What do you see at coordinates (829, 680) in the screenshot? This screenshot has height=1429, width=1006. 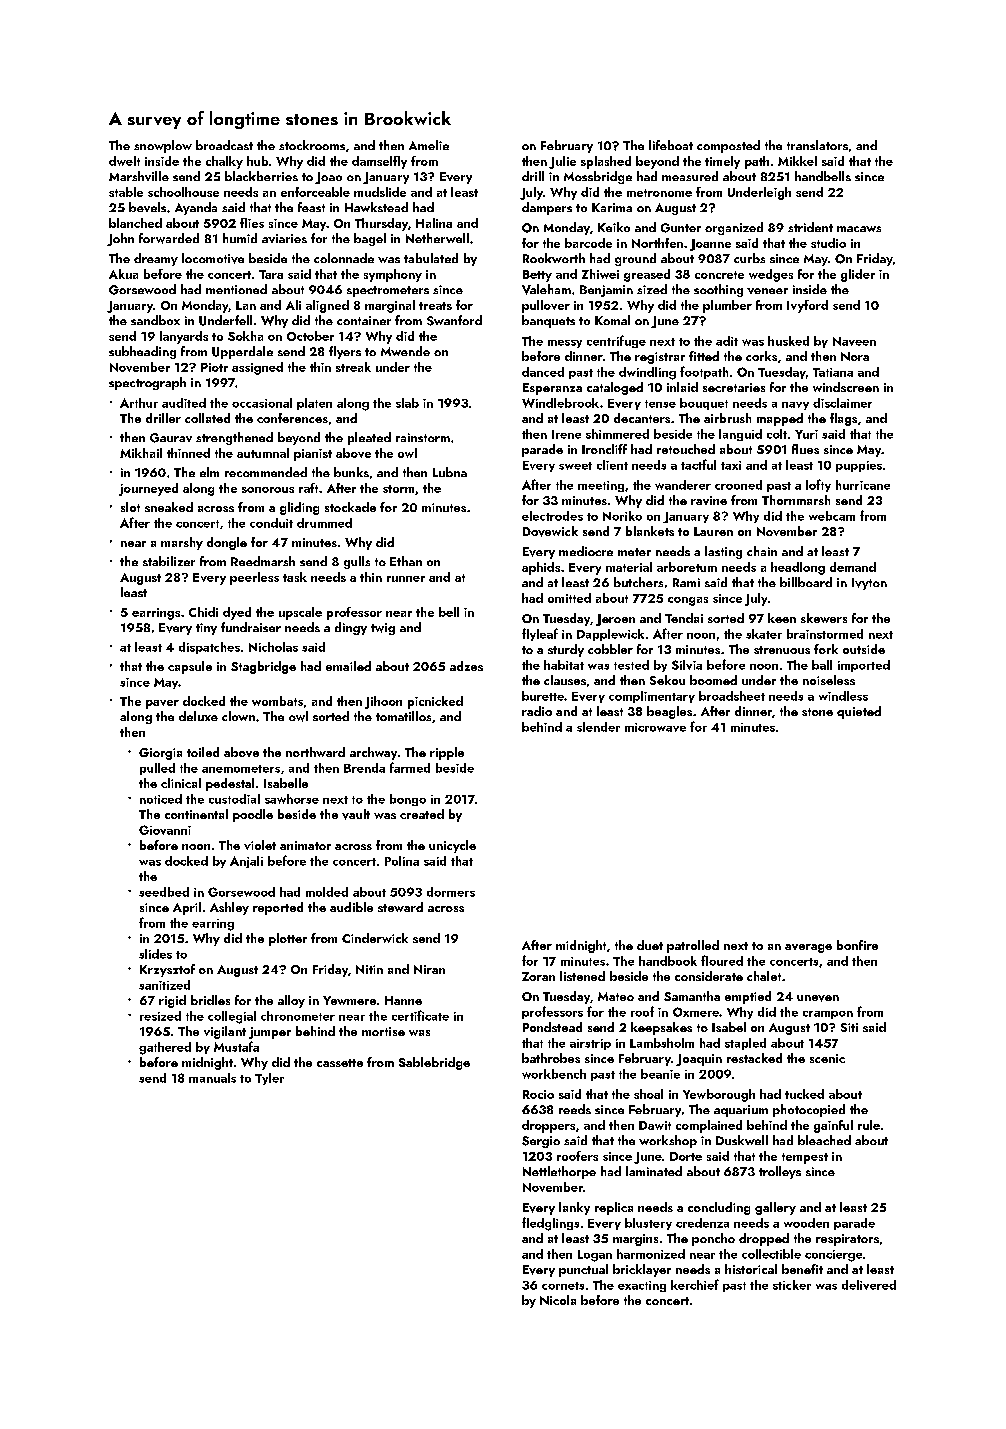 I see `noiseless` at bounding box center [829, 680].
